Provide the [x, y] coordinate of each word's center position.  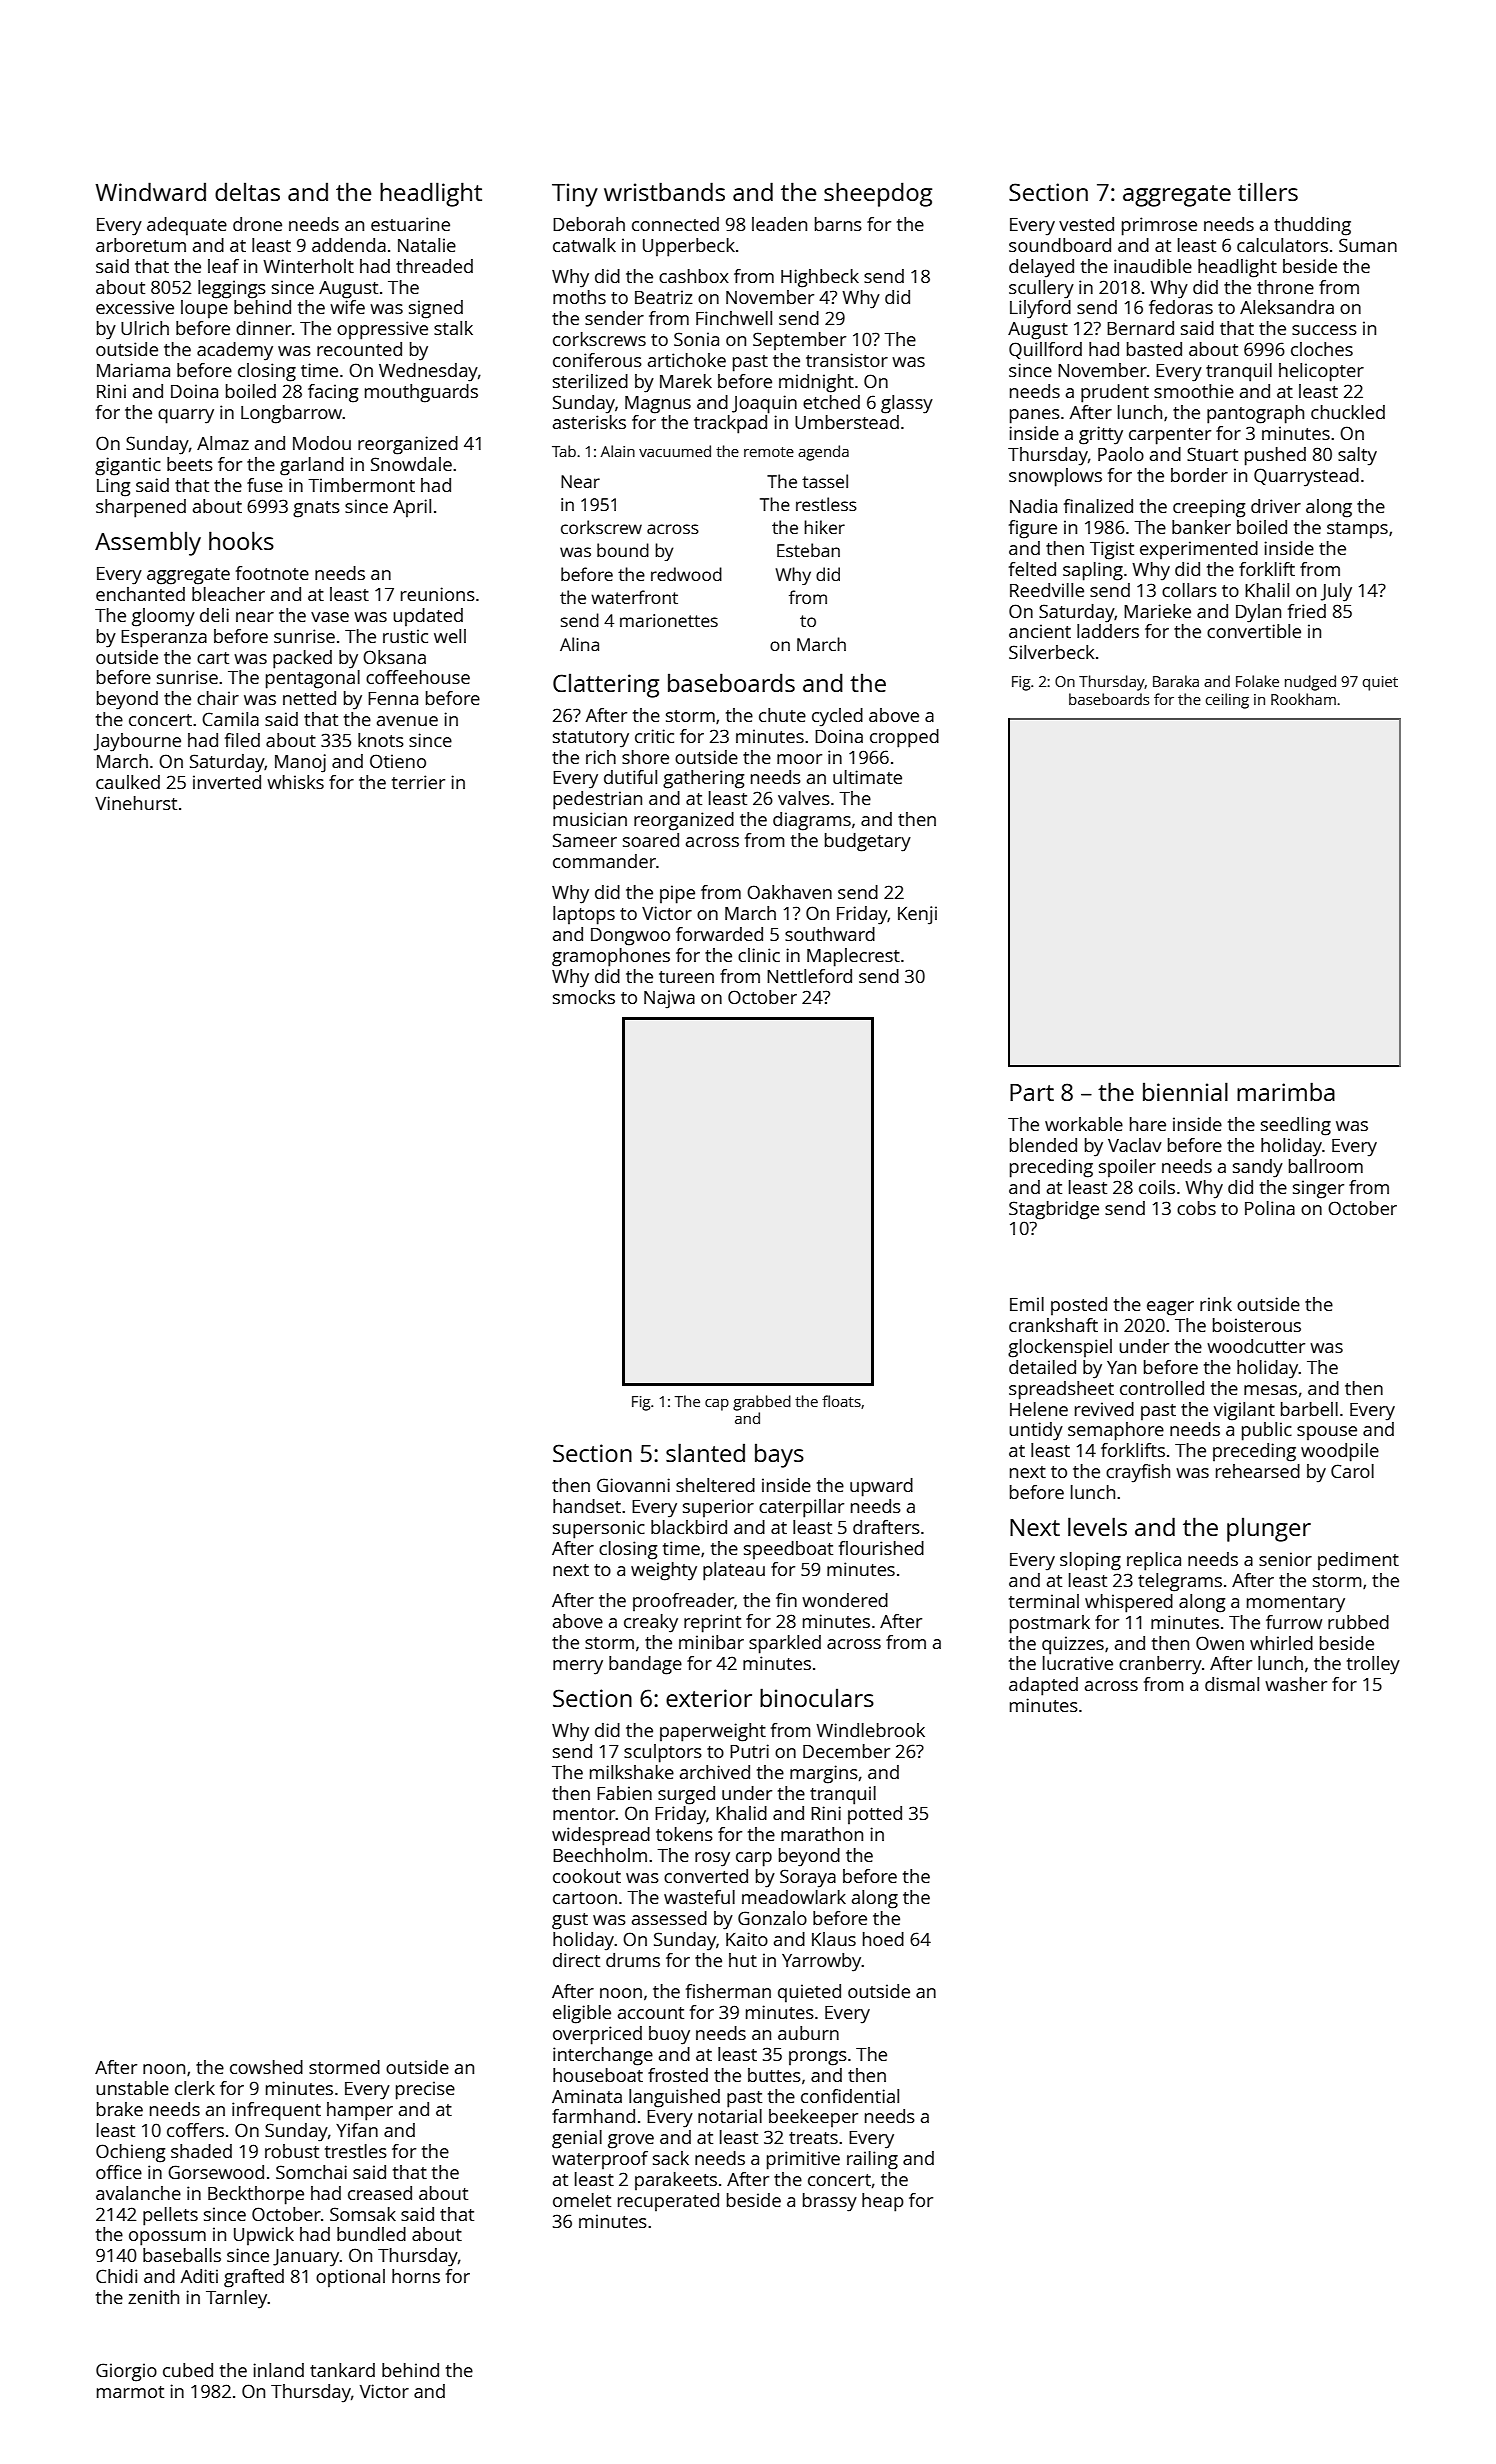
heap [883, 2202]
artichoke [687, 360]
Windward [150, 191]
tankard [342, 2370]
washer [1296, 1684]
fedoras [1181, 307]
